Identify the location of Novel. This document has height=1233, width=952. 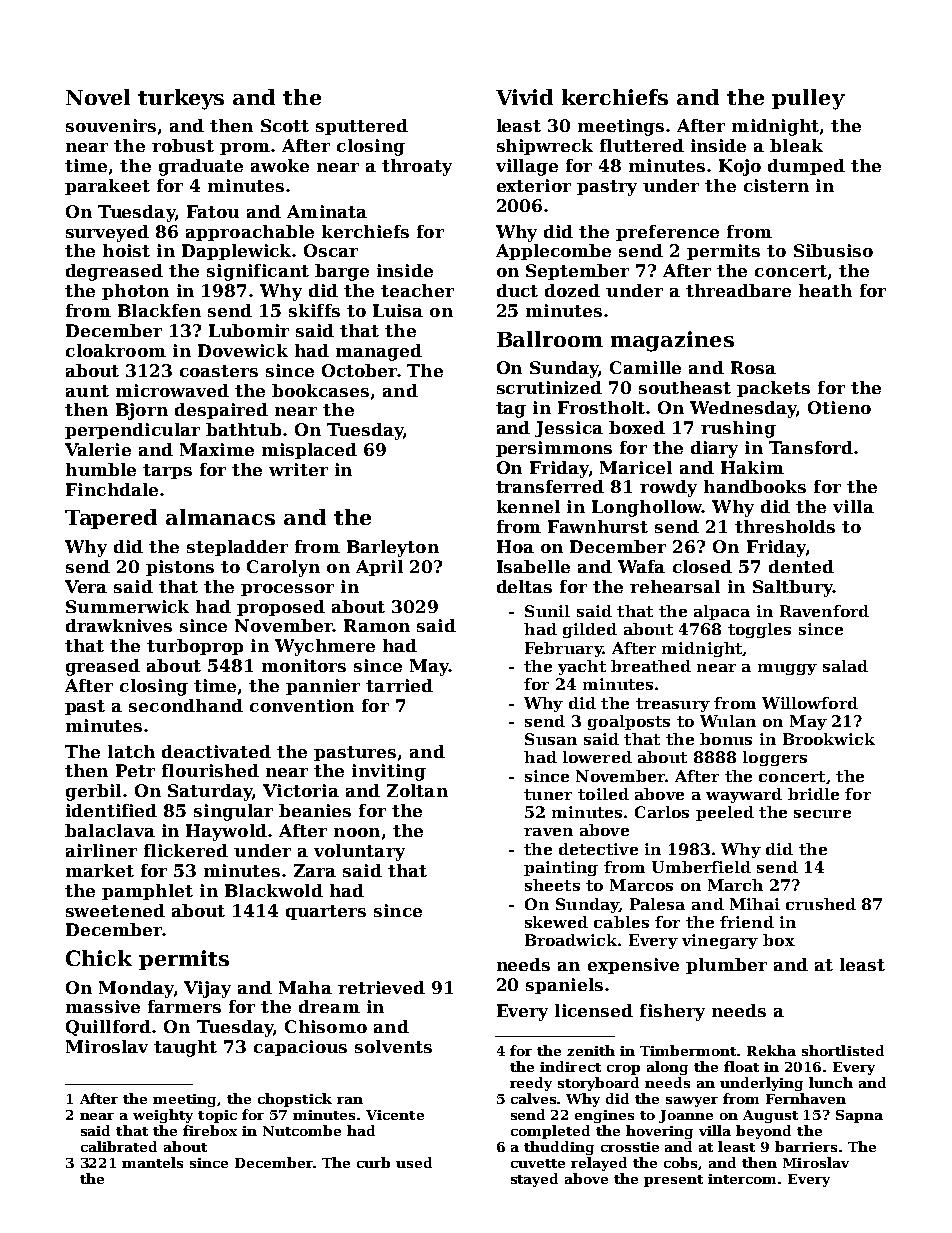
(98, 97).
